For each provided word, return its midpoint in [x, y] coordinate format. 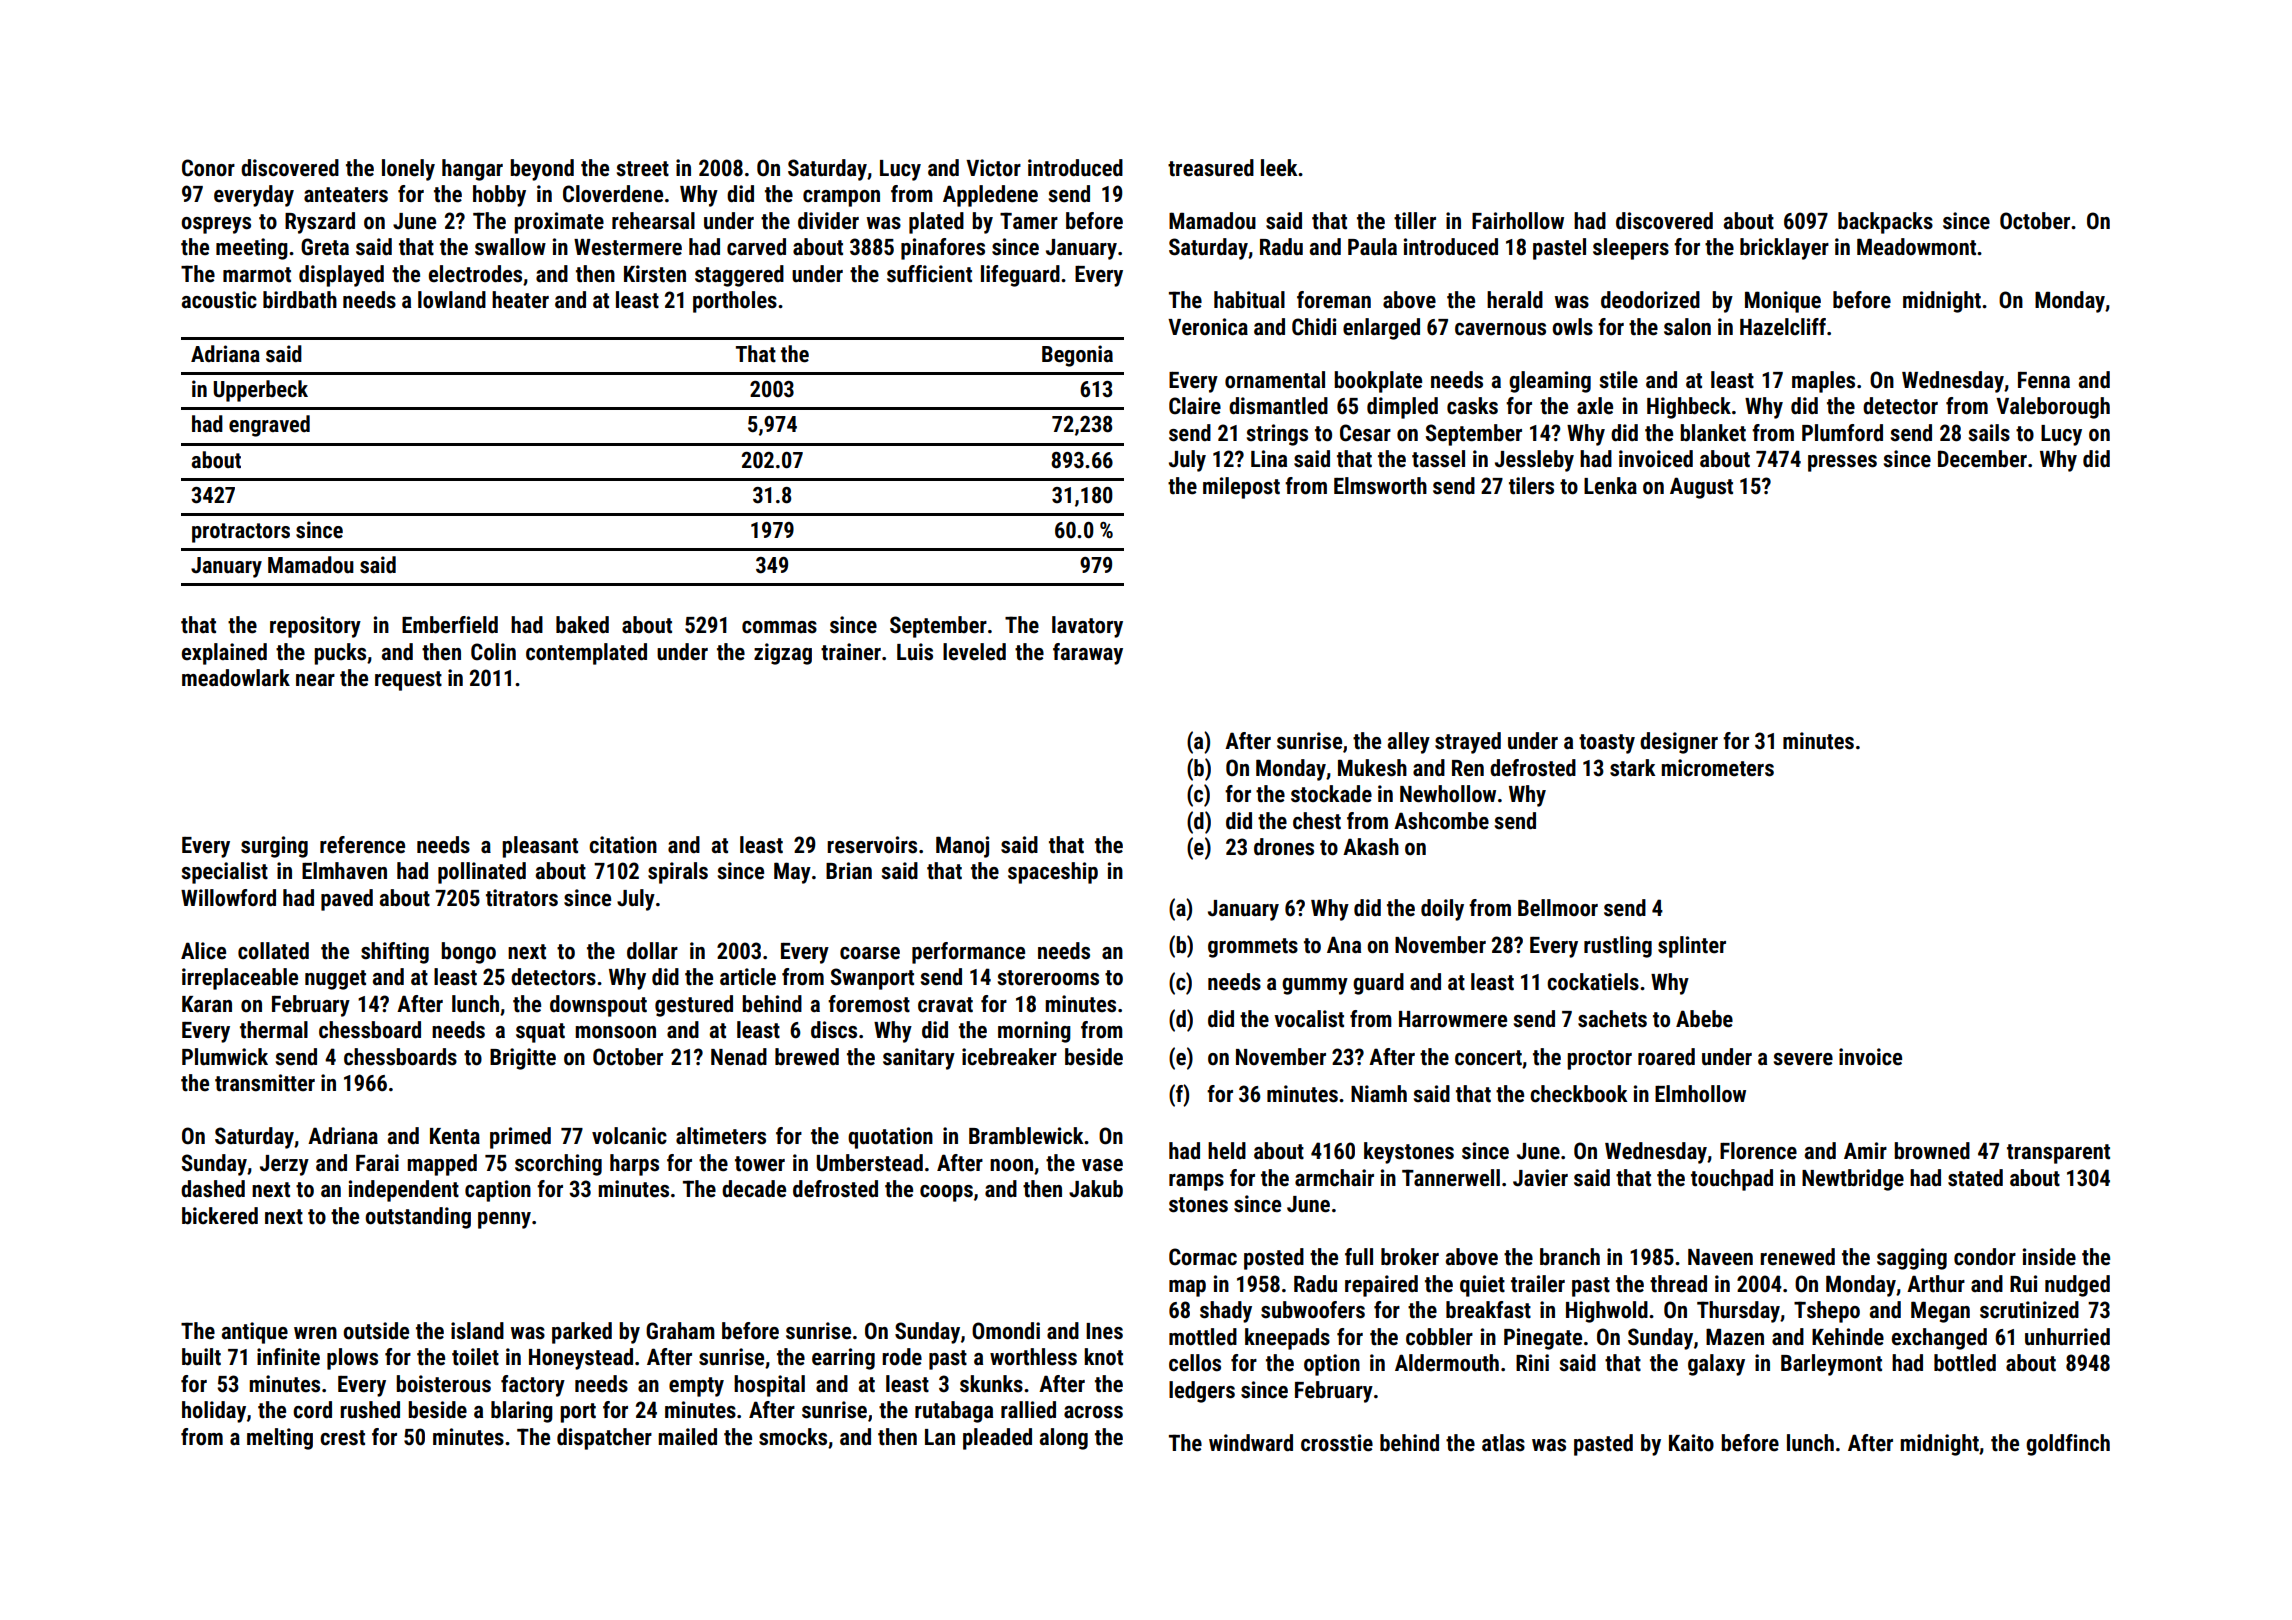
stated [1975, 1178]
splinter [1692, 947]
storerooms [1048, 978]
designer [1679, 743]
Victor [993, 168]
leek [1279, 168]
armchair [1334, 1178]
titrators [522, 898]
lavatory [1087, 627]
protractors [241, 533]
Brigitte [523, 1059]
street [643, 169]
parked [582, 1333]
